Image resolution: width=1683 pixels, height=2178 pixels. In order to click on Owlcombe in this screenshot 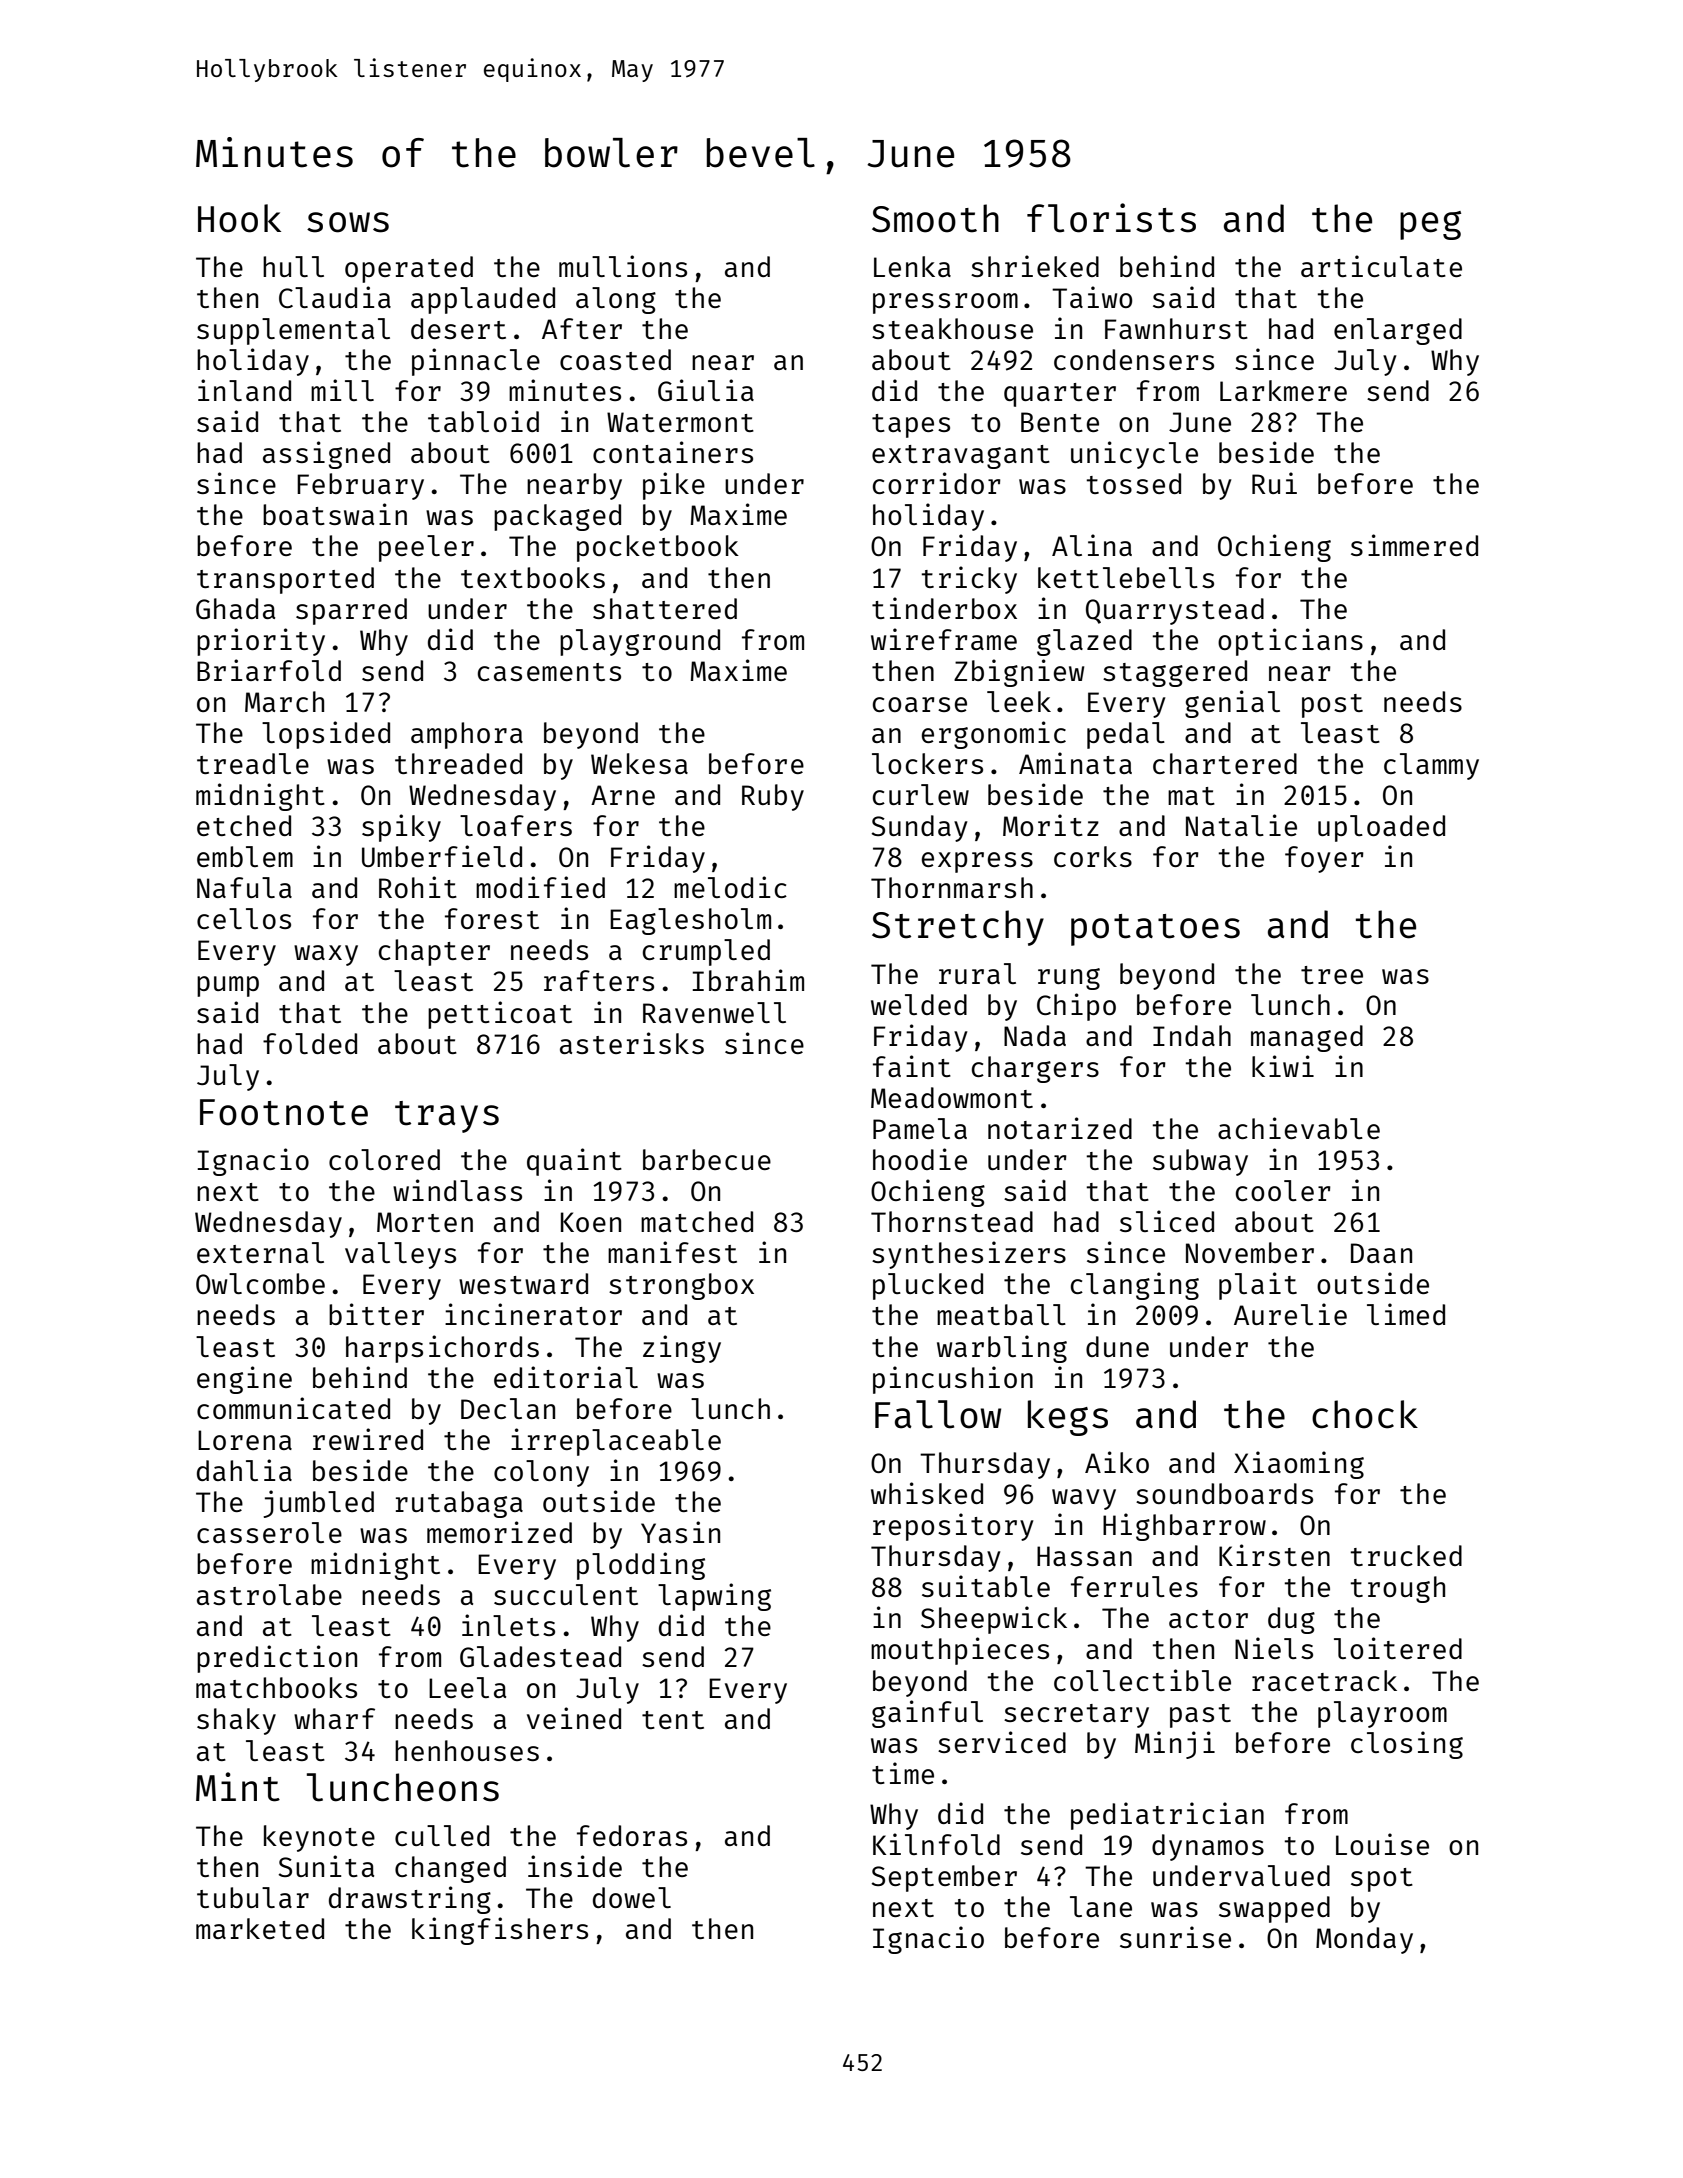, I will do `click(260, 1283)`.
